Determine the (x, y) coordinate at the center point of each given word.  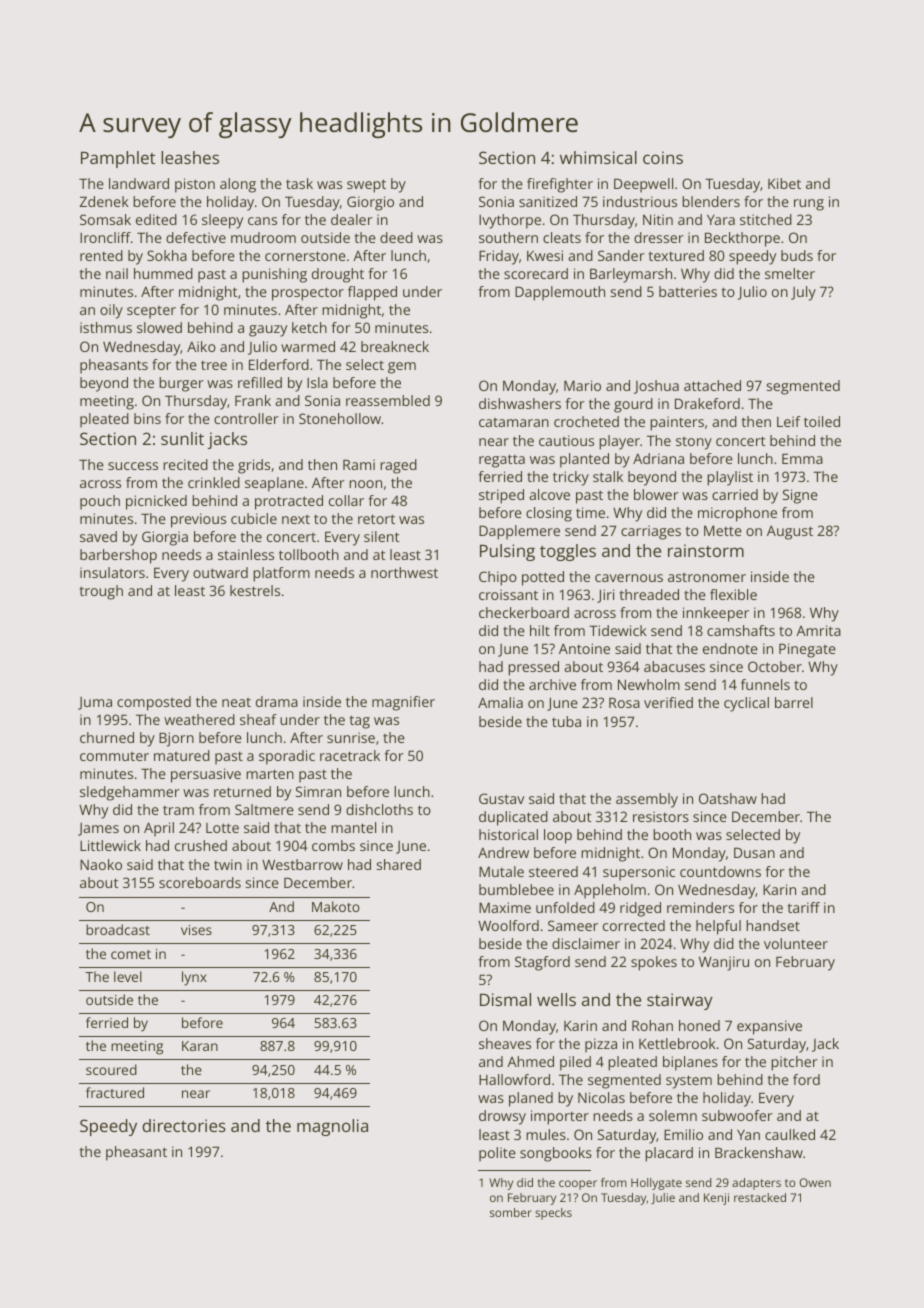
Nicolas (601, 1097)
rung (809, 205)
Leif (789, 421)
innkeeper (716, 614)
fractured (115, 1092)
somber (511, 1212)
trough (101, 592)
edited (156, 219)
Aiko (201, 346)
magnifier (403, 703)
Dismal (505, 999)
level (128, 976)
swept (366, 186)
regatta (502, 461)
